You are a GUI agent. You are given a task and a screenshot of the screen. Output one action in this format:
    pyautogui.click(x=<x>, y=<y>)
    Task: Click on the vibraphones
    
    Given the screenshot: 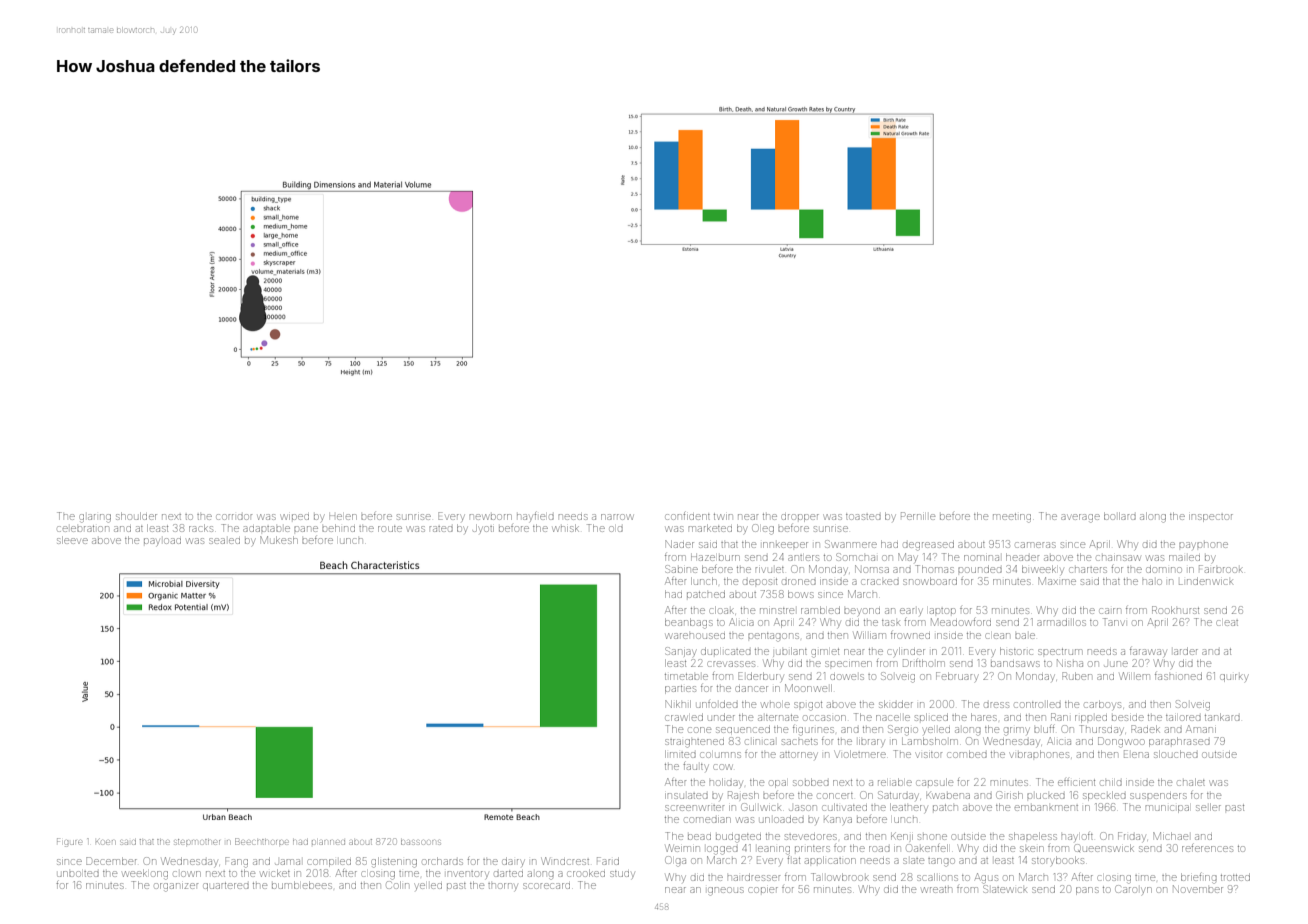 What is the action you would take?
    pyautogui.click(x=1039, y=754)
